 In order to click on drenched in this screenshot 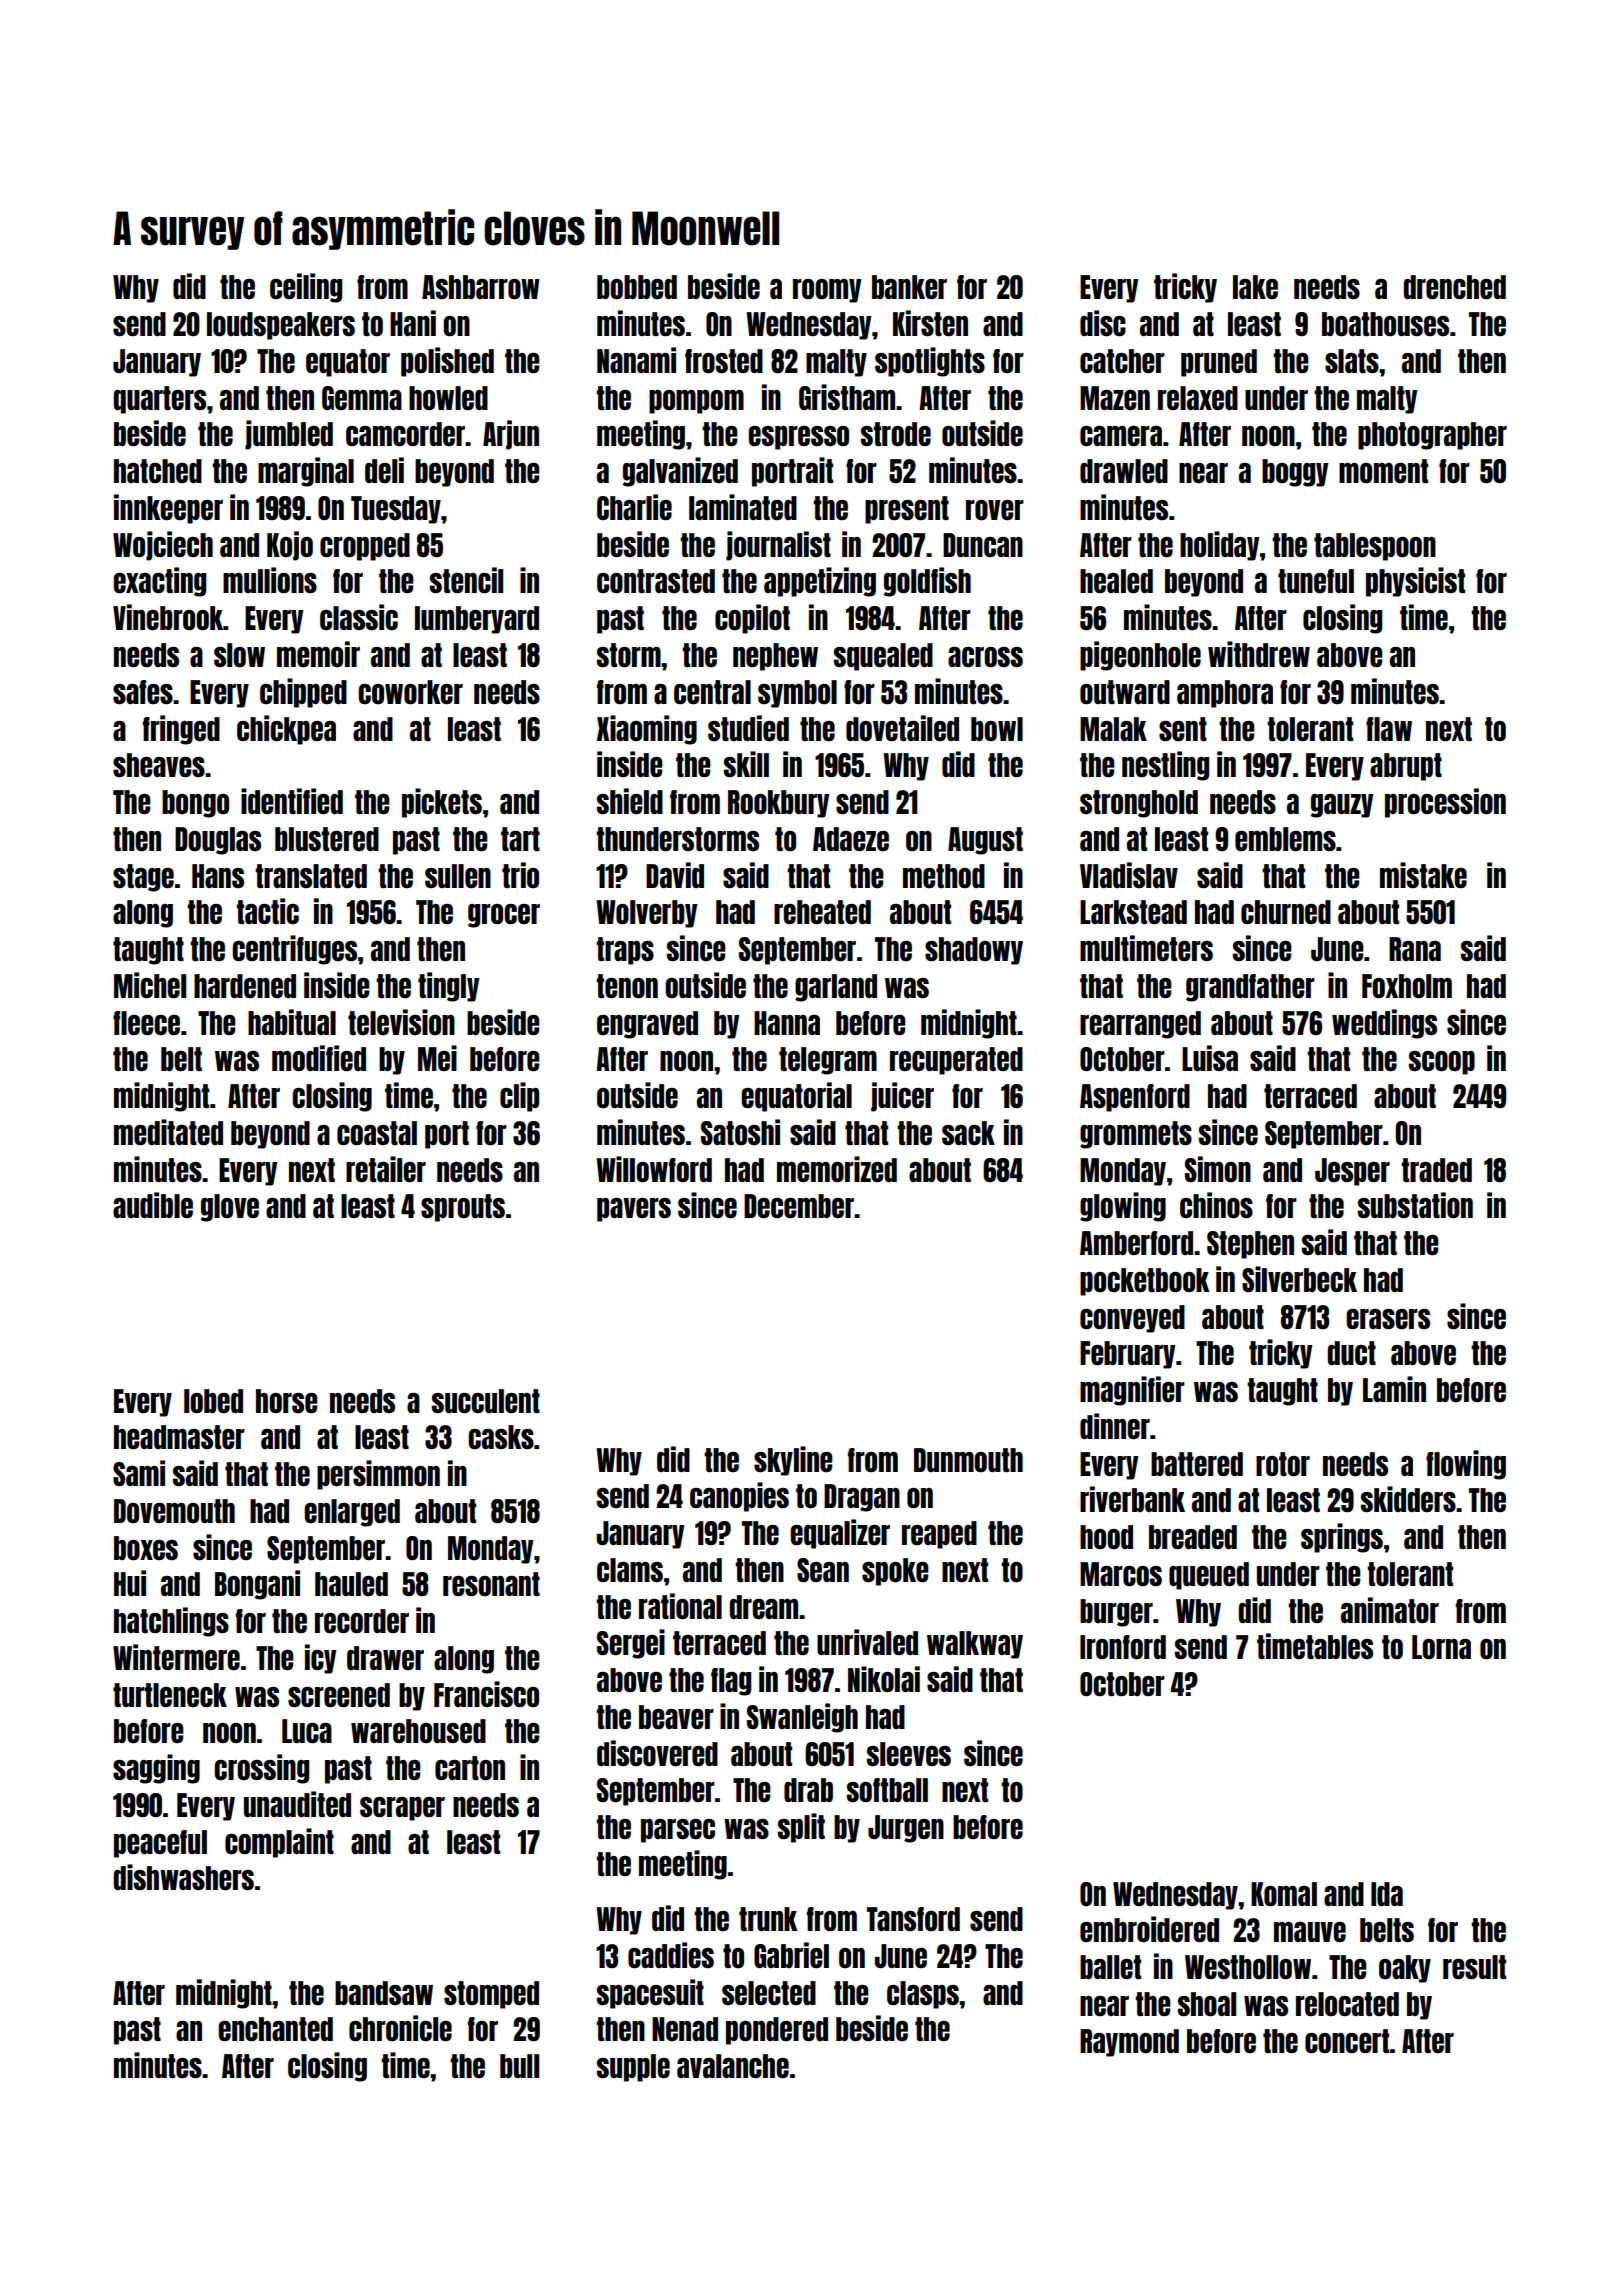, I will do `click(1454, 287)`.
